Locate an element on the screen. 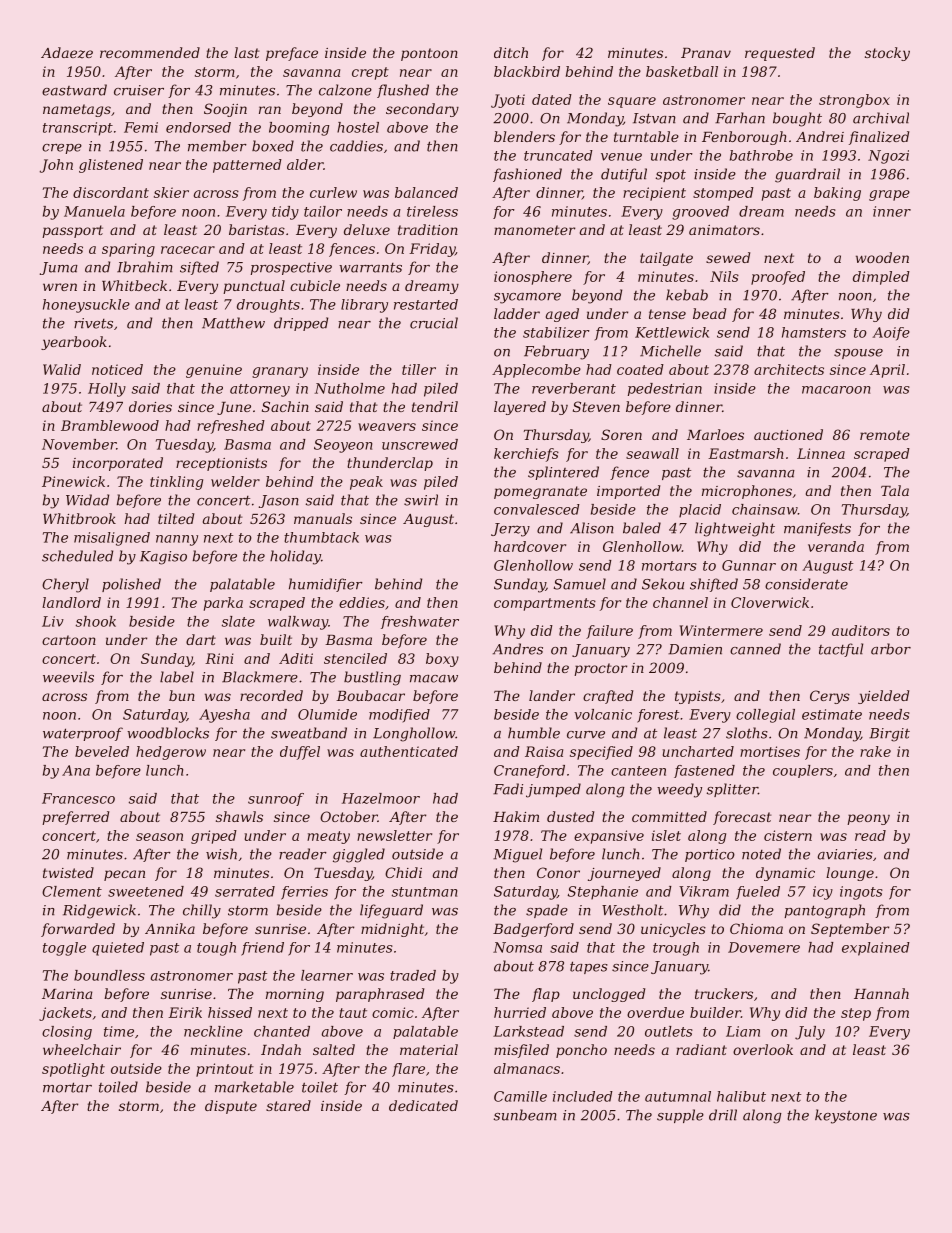 The width and height of the screenshot is (952, 1233). Tala is located at coordinates (895, 490).
